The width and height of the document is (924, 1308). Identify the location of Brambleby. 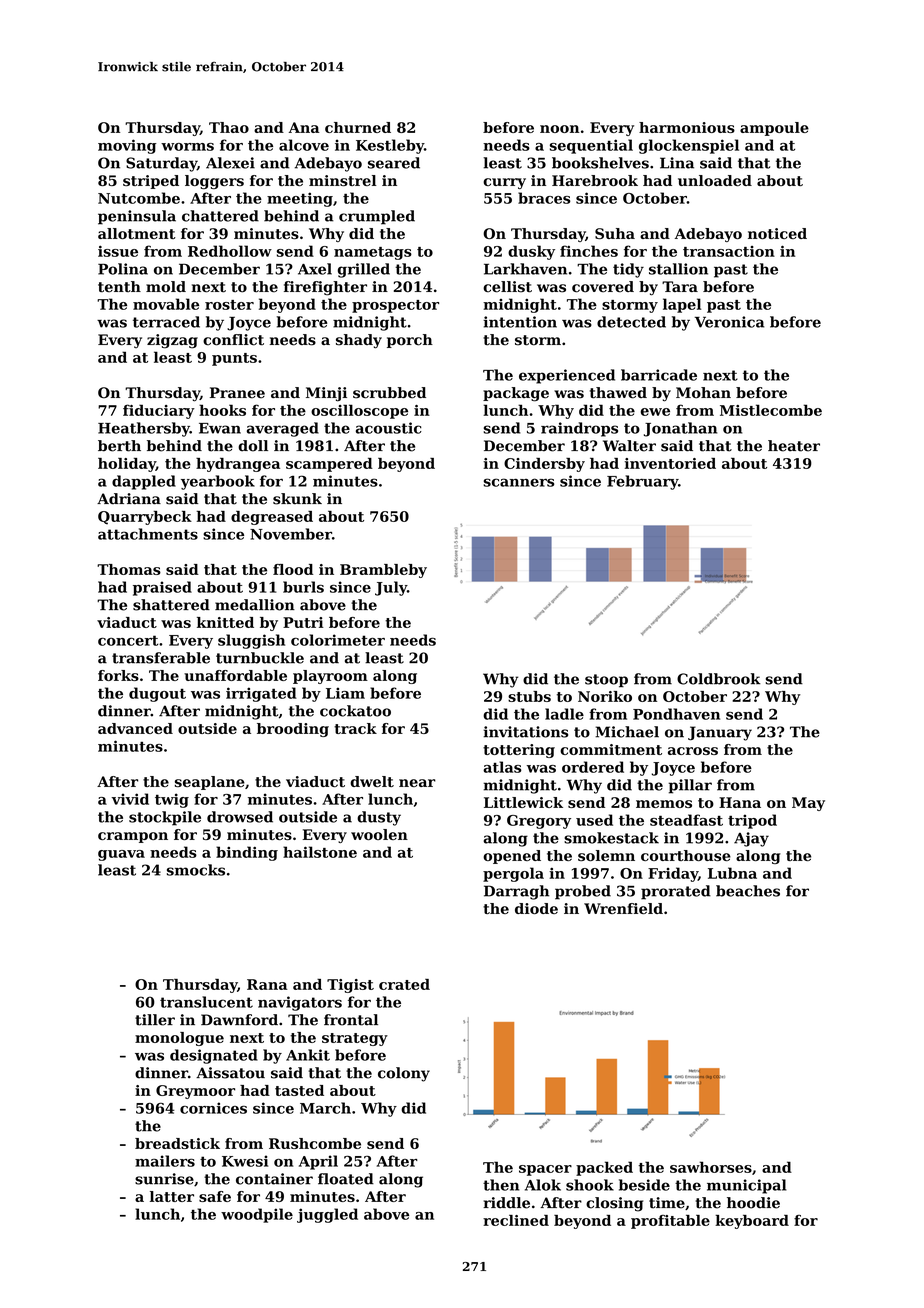
(383, 571).
